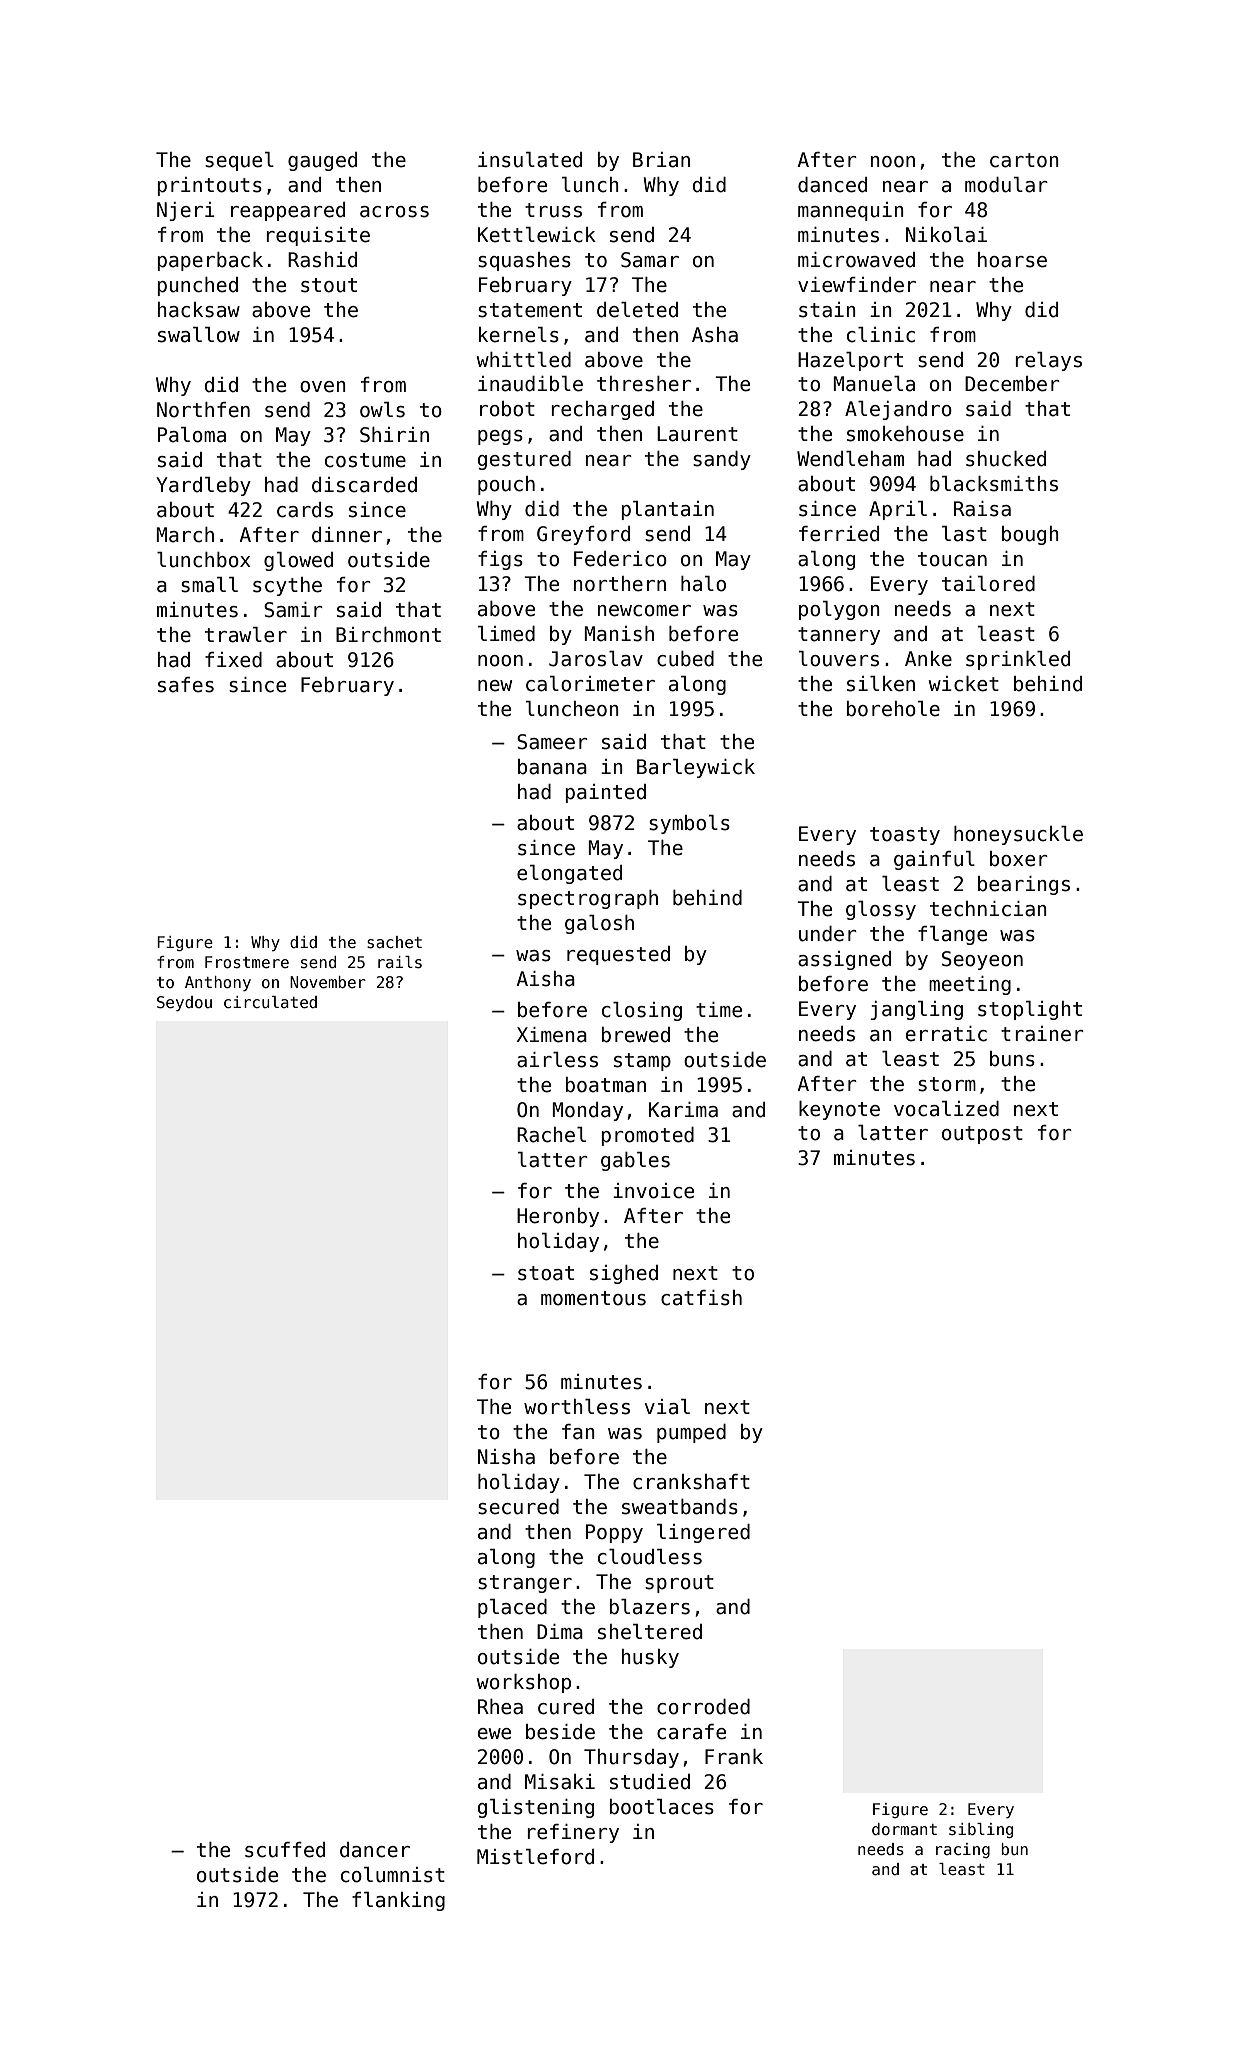 This screenshot has width=1245, height=2050. Describe the element at coordinates (239, 161) in the screenshot. I see `sequel` at that location.
